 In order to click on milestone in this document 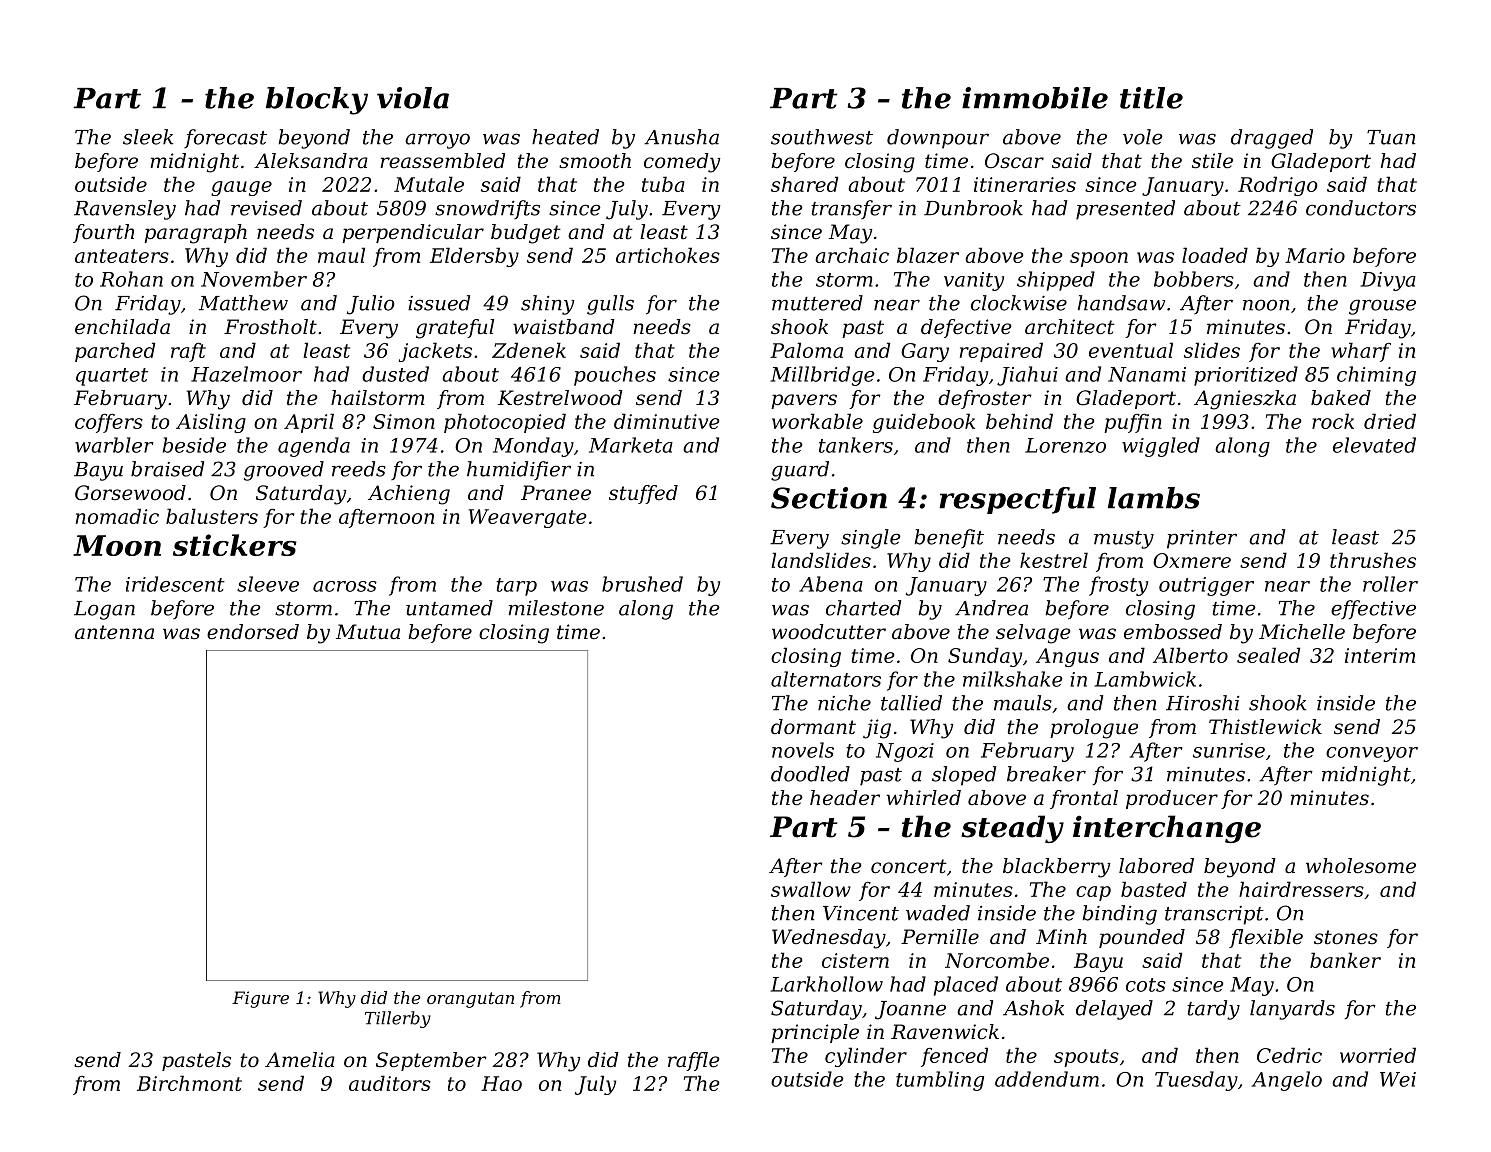, I will do `click(556, 608)`.
